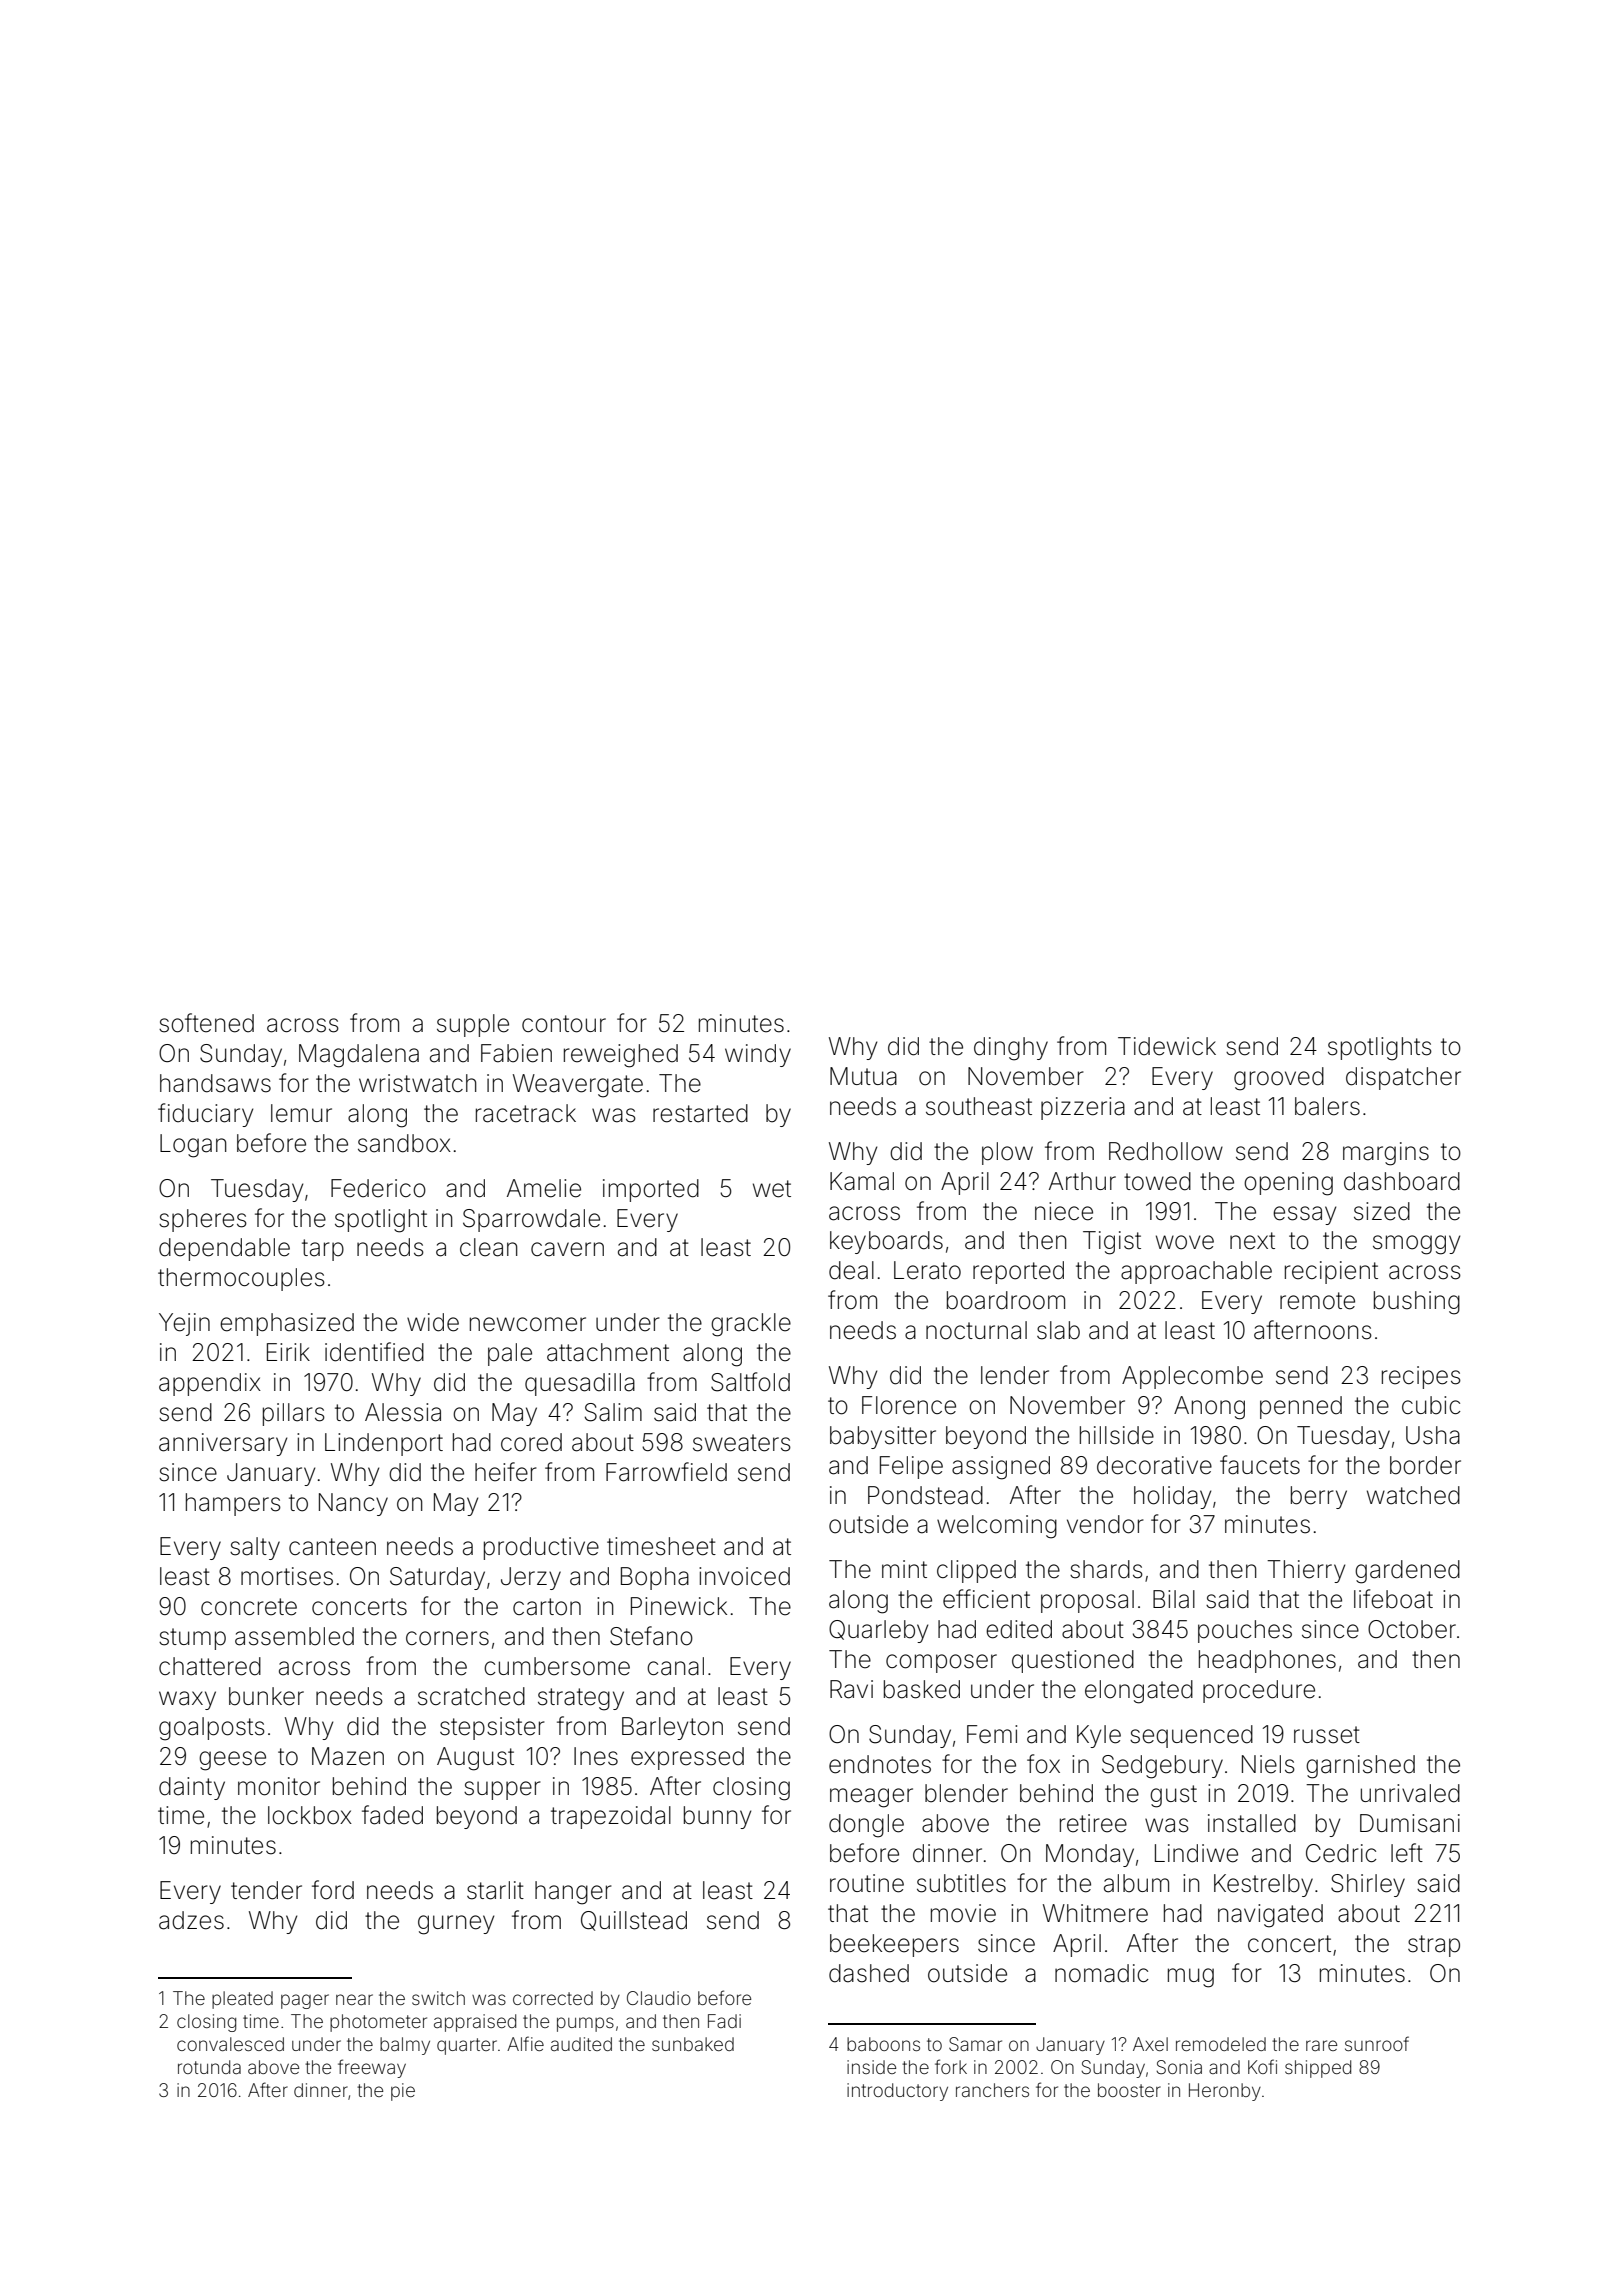 This screenshot has width=1620, height=2292. Describe the element at coordinates (1011, 1049) in the screenshot. I see `dinghy` at that location.
